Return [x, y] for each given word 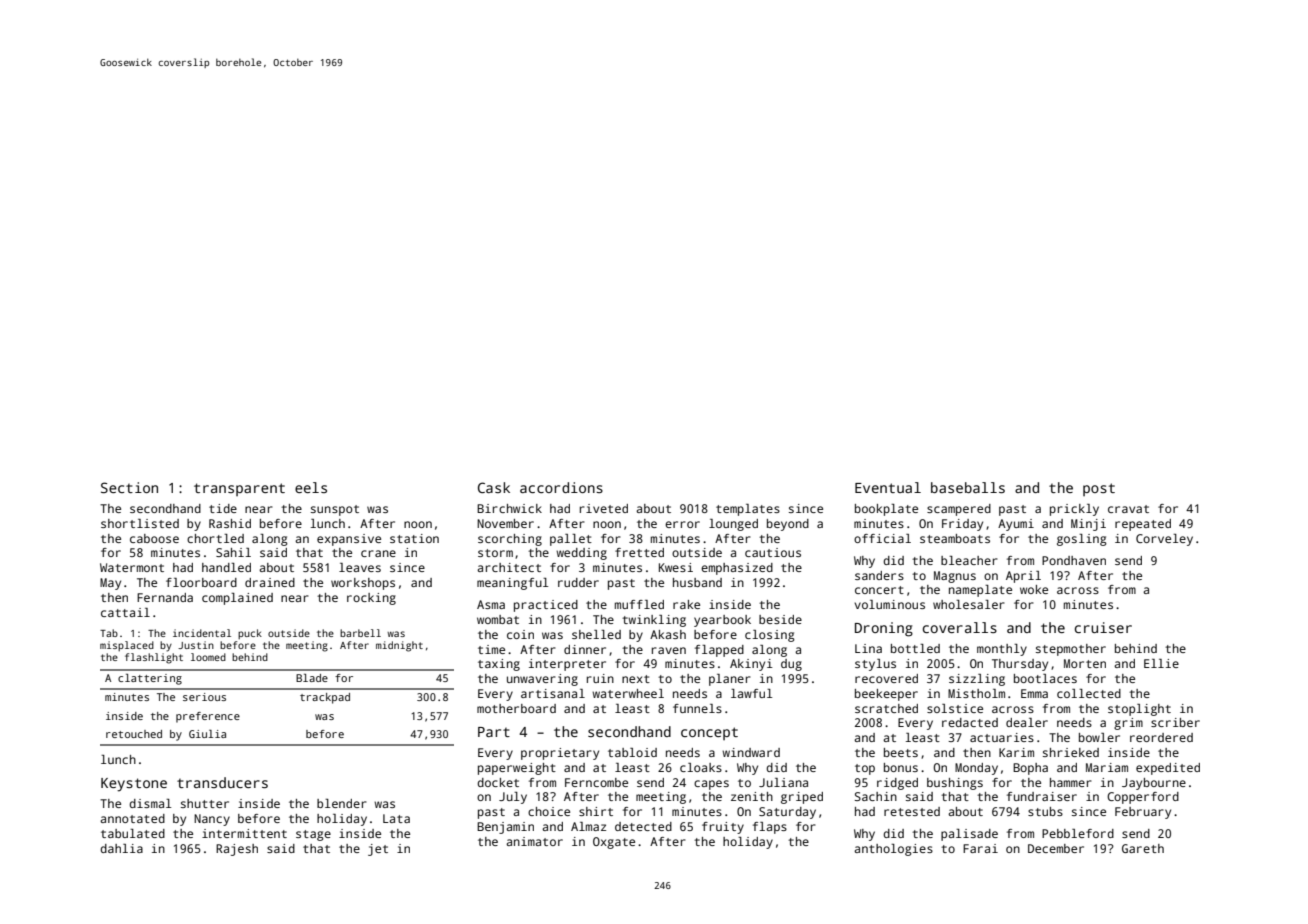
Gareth [1143, 848]
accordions [561, 487]
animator [534, 841]
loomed [208, 657]
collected [1089, 693]
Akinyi [751, 665]
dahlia [121, 848]
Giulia [207, 734]
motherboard [516, 708]
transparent [239, 489]
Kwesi [676, 567]
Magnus [955, 577]
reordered [1161, 737]
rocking [371, 599]
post [1099, 489]
